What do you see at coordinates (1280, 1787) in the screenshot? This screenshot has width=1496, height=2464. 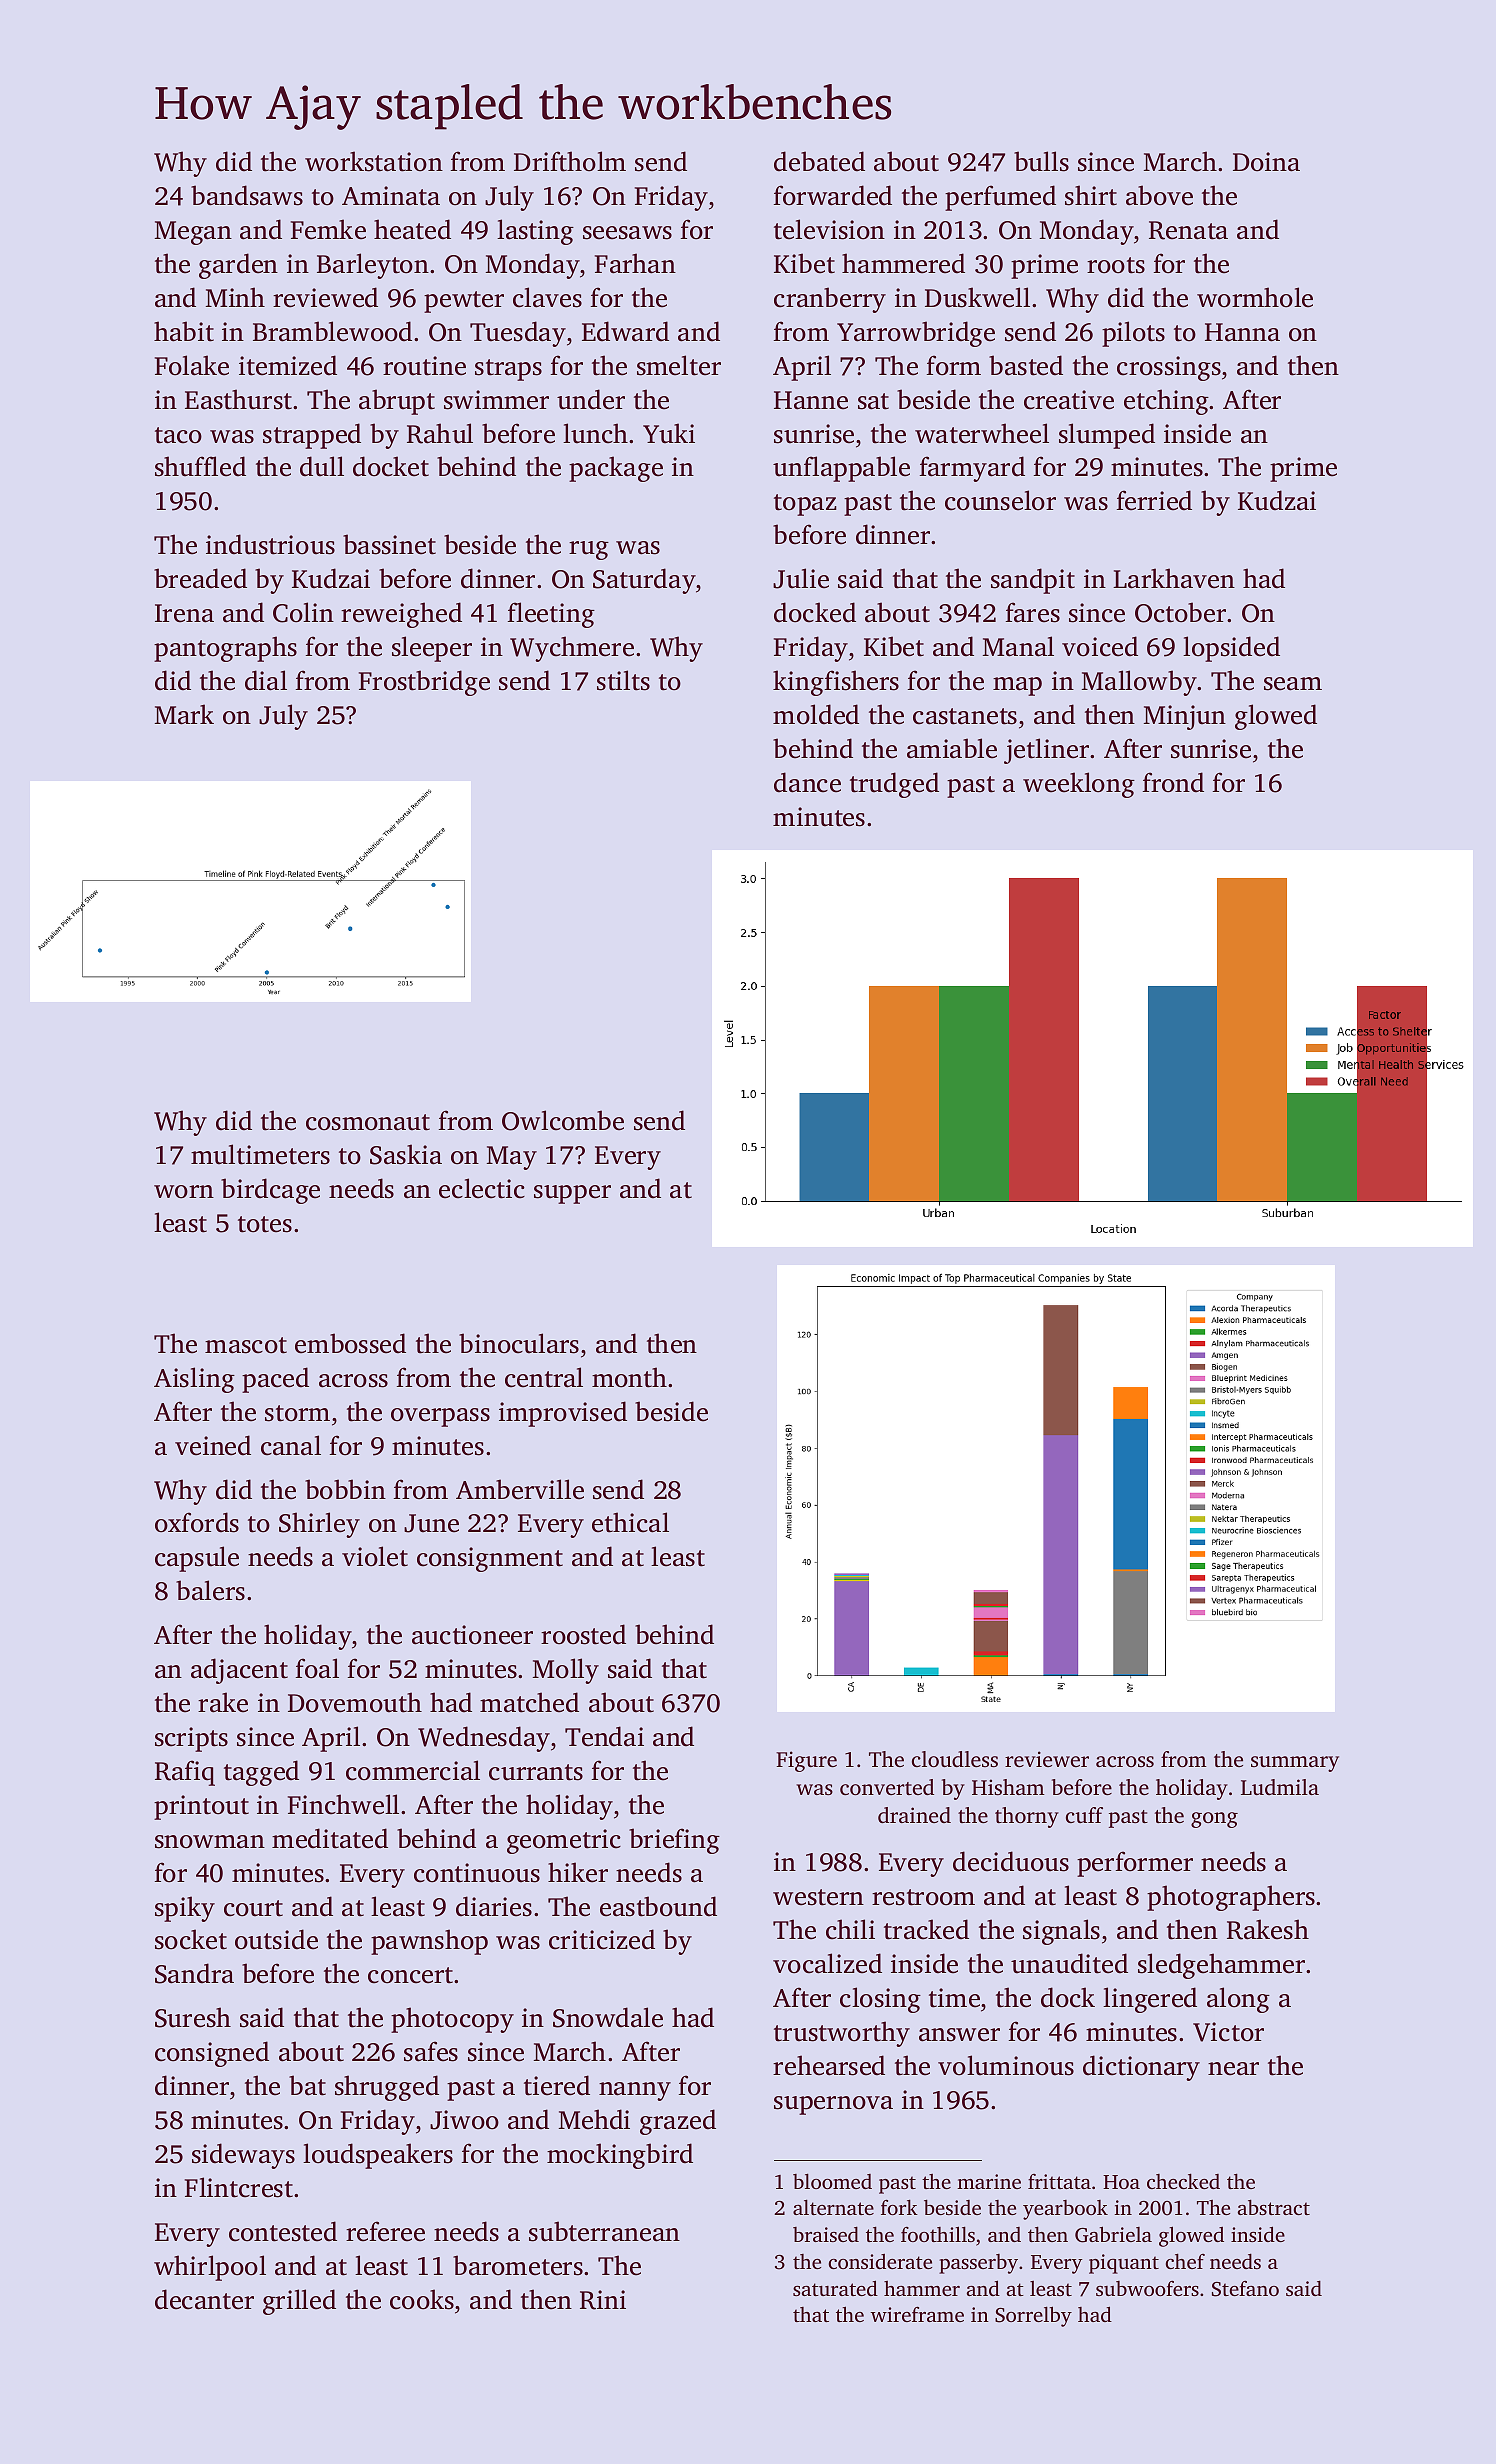 I see `Ludmila` at bounding box center [1280, 1787].
